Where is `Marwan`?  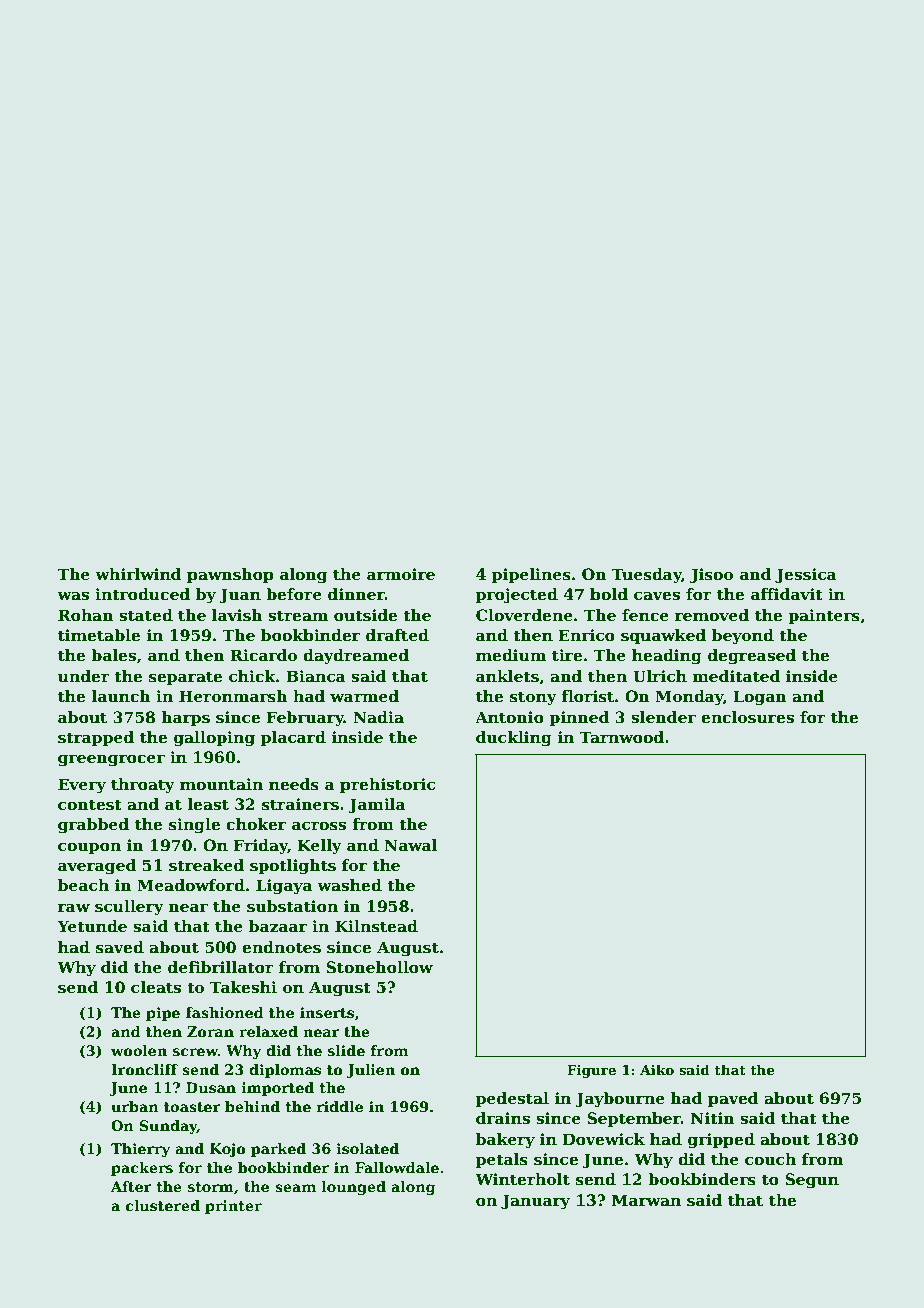
Marwan is located at coordinates (646, 1200).
